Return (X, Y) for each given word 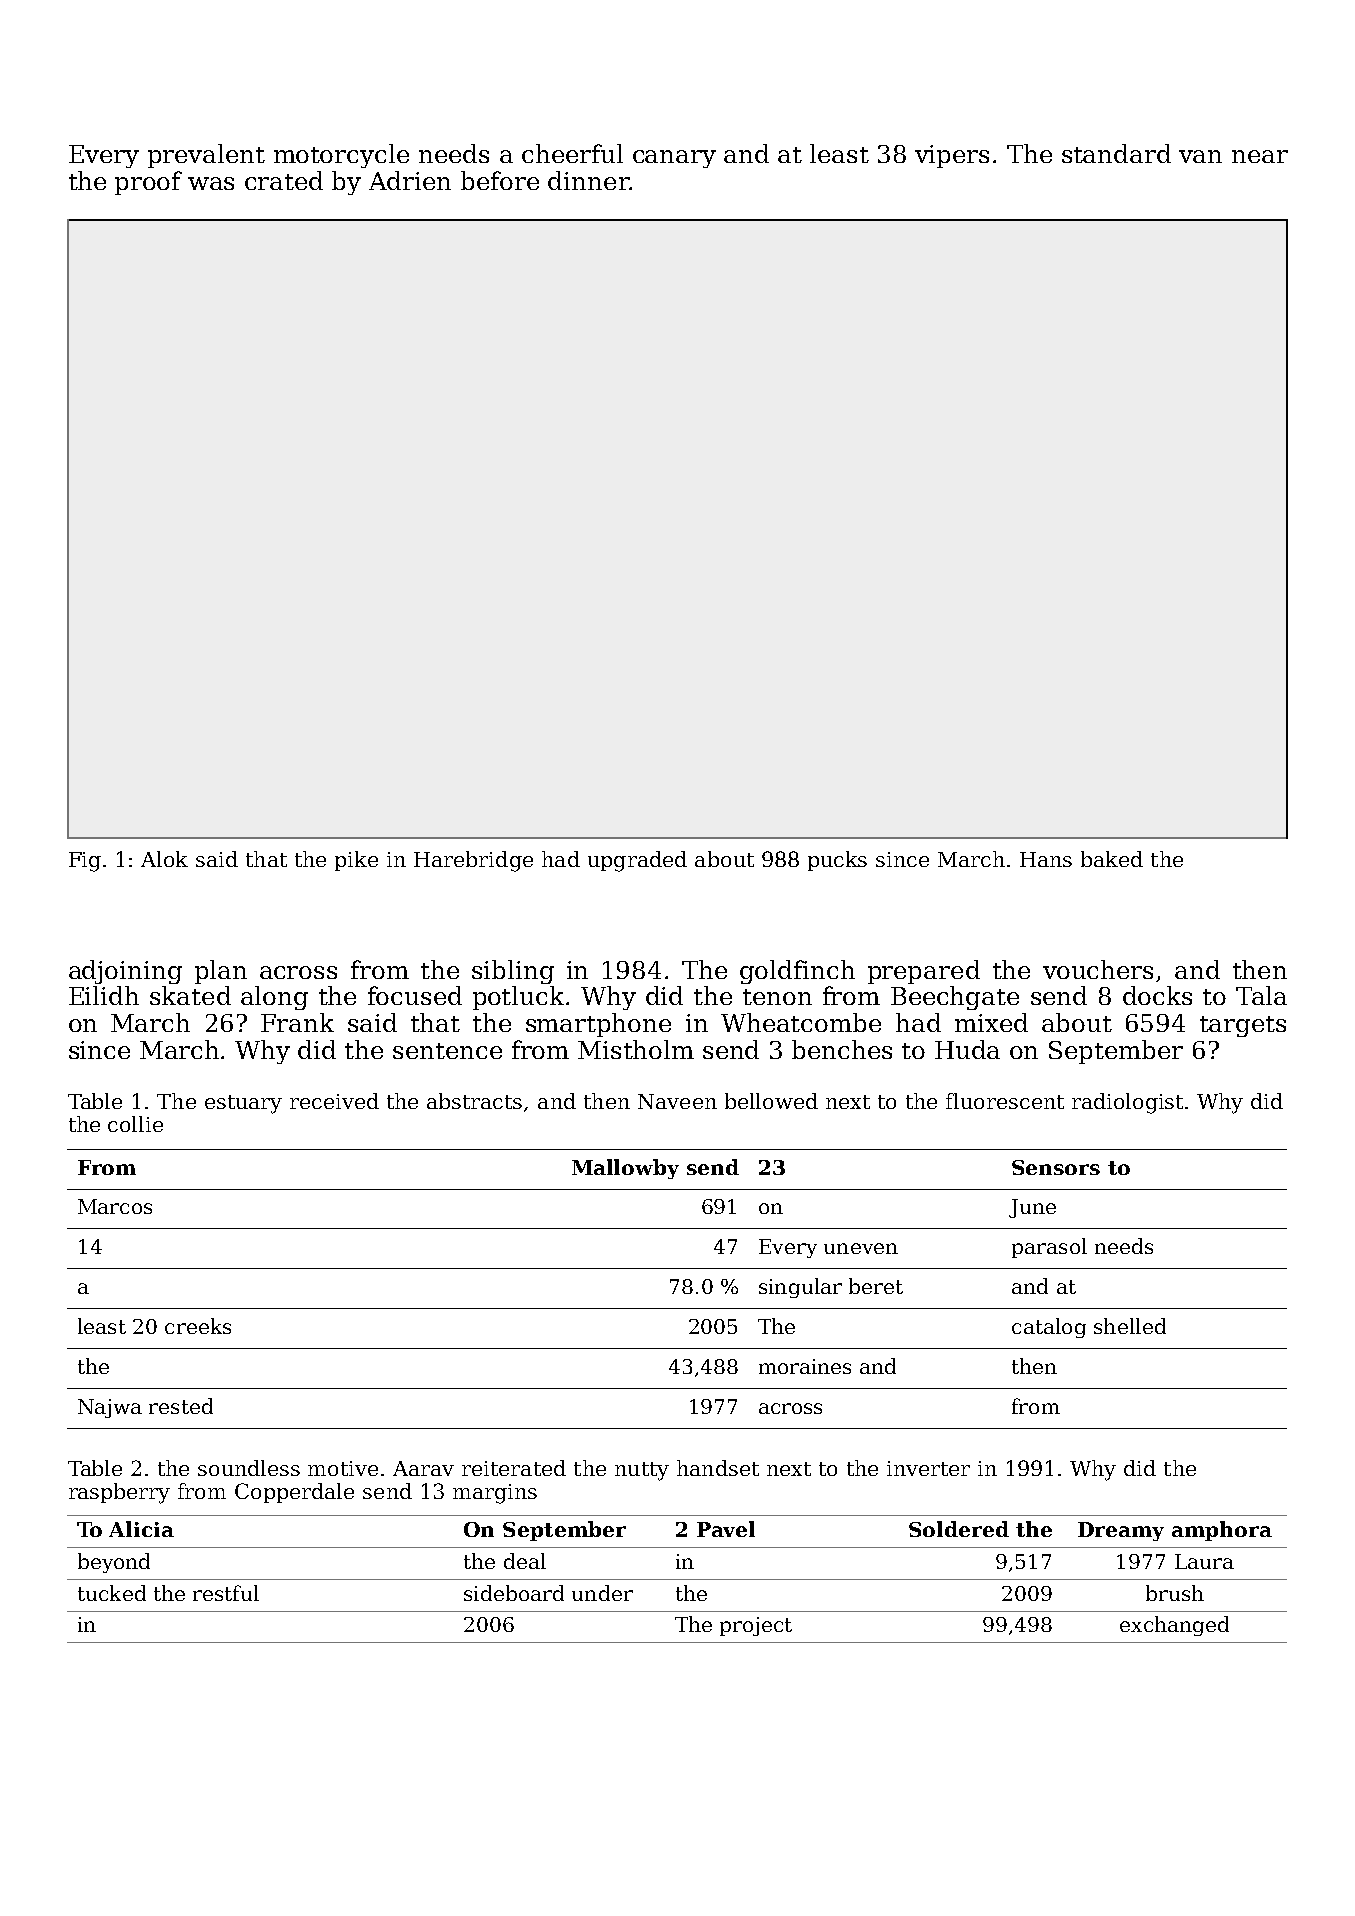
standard (1116, 153)
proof (148, 183)
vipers (952, 156)
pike (356, 861)
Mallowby (625, 1169)
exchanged (1174, 1626)
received (334, 1101)
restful (226, 1593)
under (602, 1593)
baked (1112, 859)
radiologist (1127, 1103)
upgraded (637, 861)
